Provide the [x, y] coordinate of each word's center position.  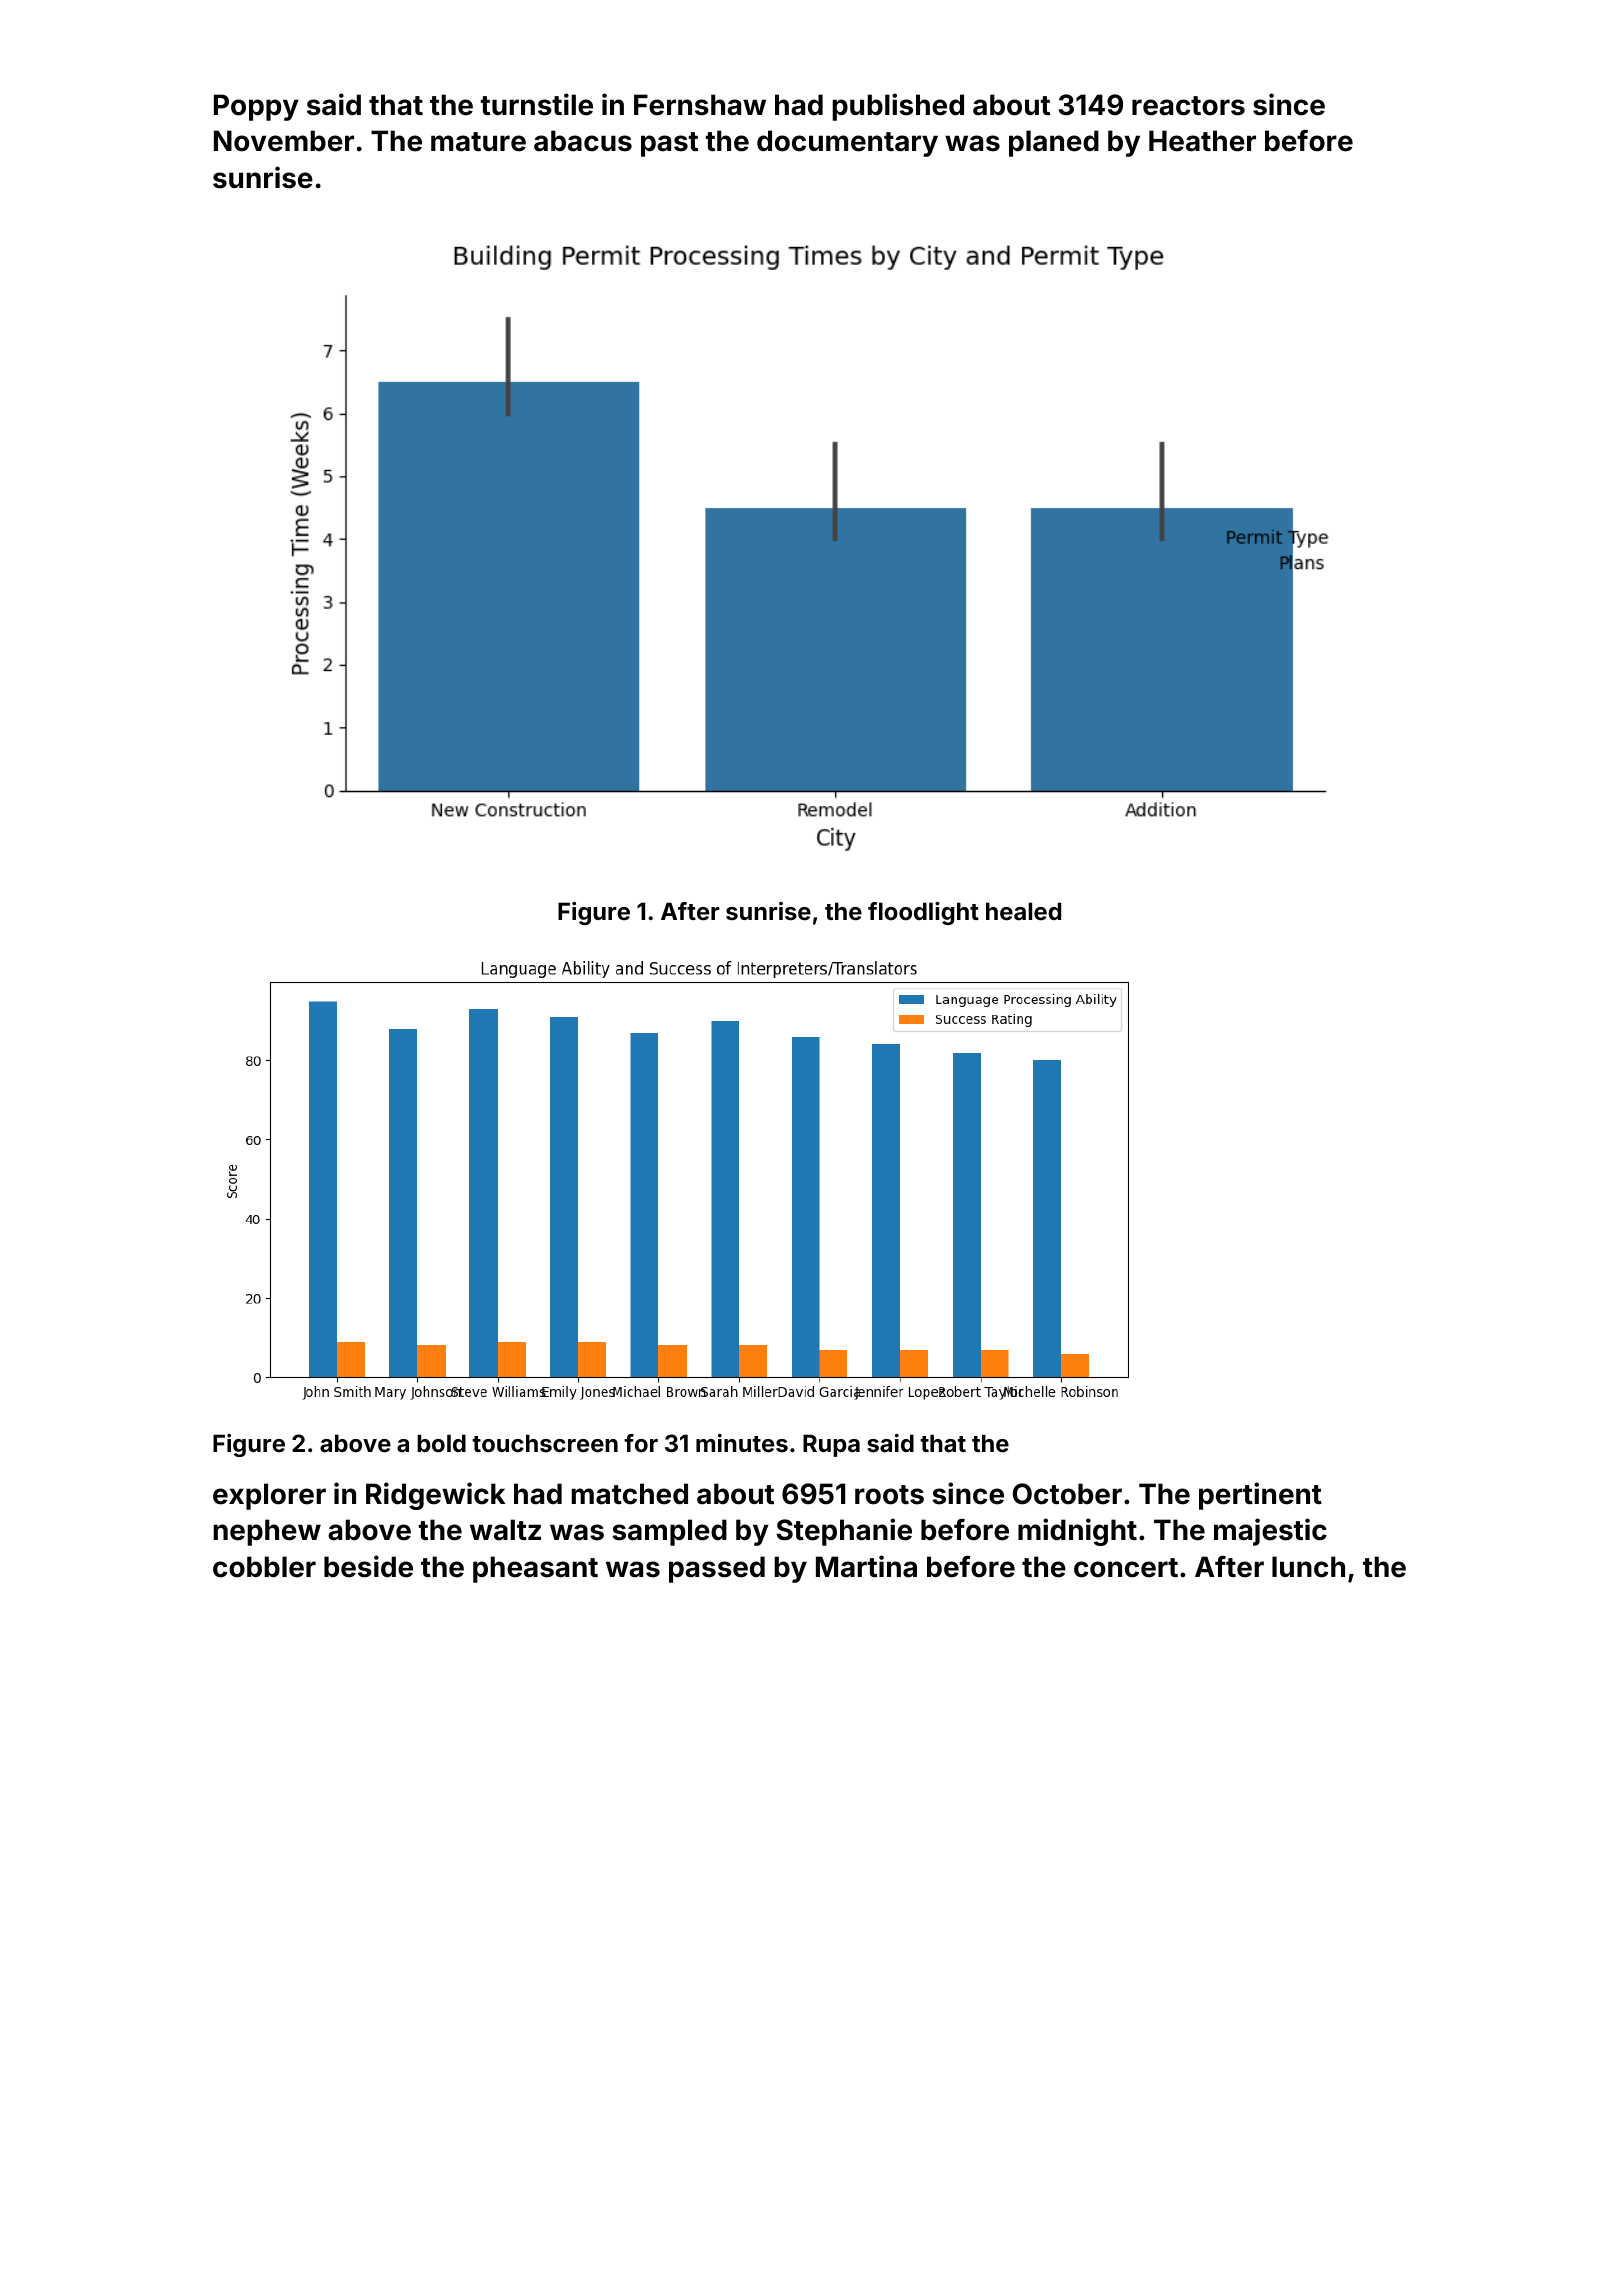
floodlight [923, 913]
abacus [583, 141]
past [669, 144]
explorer [269, 1496]
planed [1054, 143]
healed [1023, 911]
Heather [1202, 141]
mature [478, 142]
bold [441, 1443]
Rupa [831, 1445]
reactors [1188, 106]
